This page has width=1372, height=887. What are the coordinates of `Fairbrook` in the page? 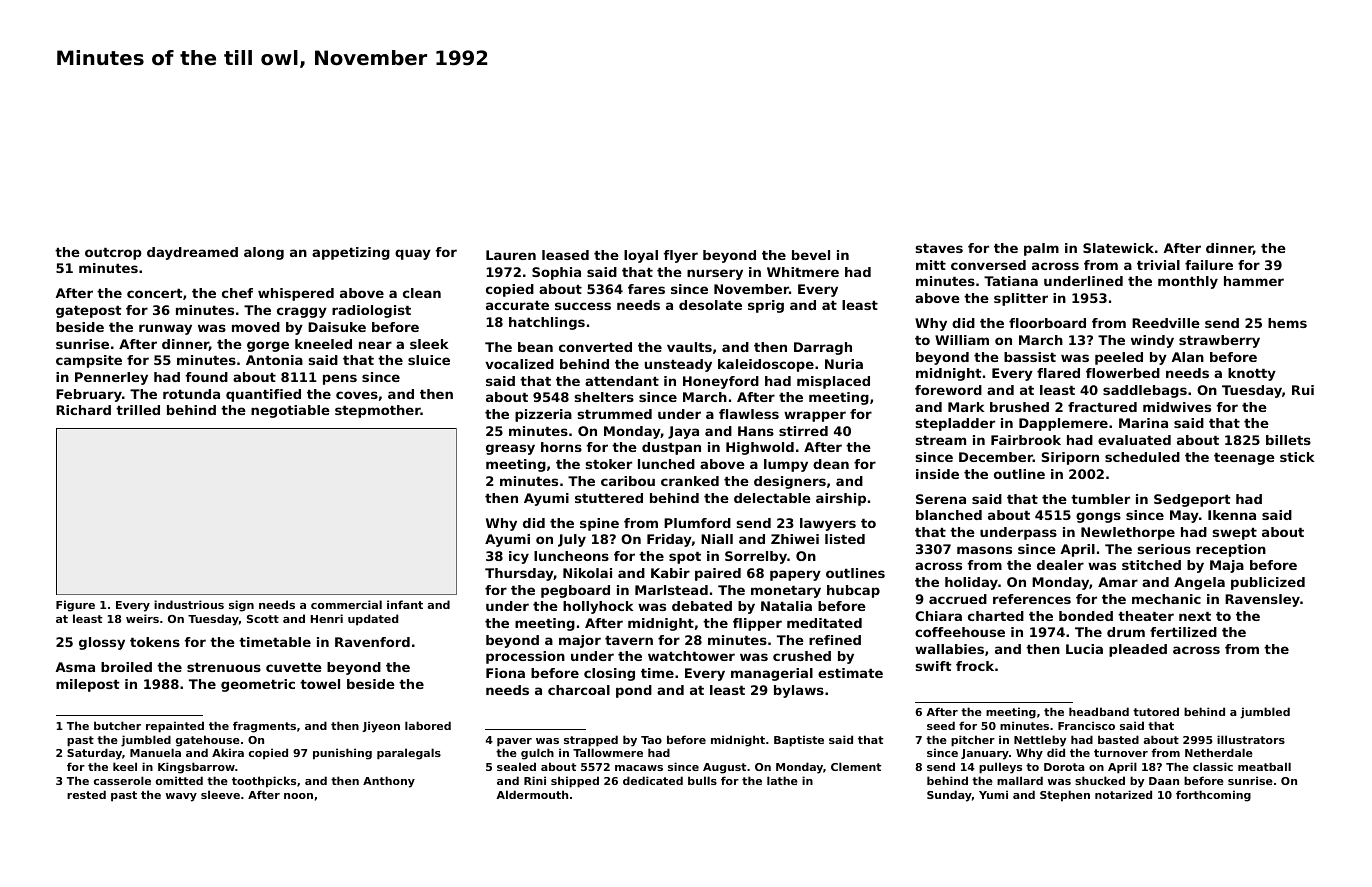 It's located at (1026, 440).
